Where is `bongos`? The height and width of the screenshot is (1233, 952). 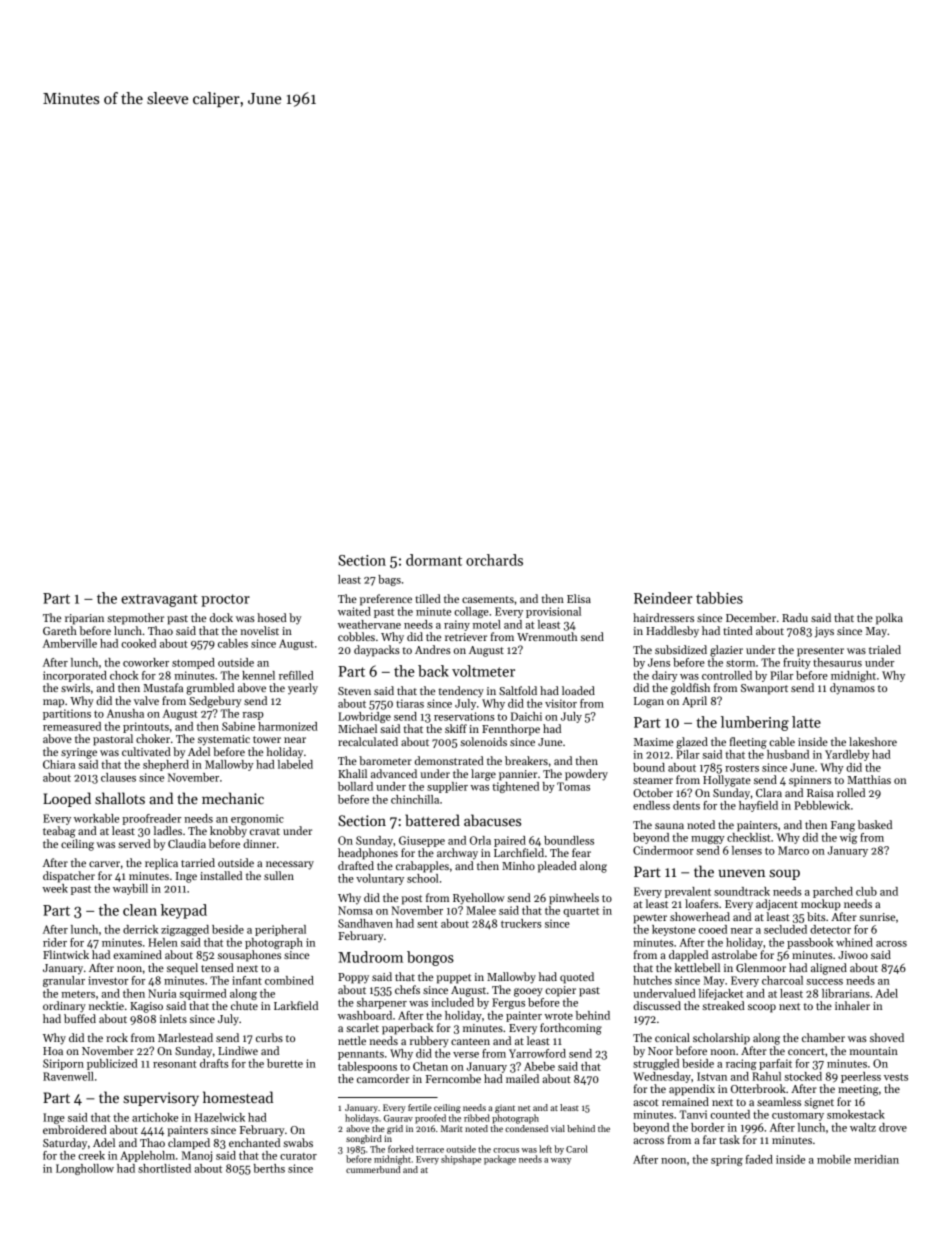
bongos is located at coordinates (430, 958).
